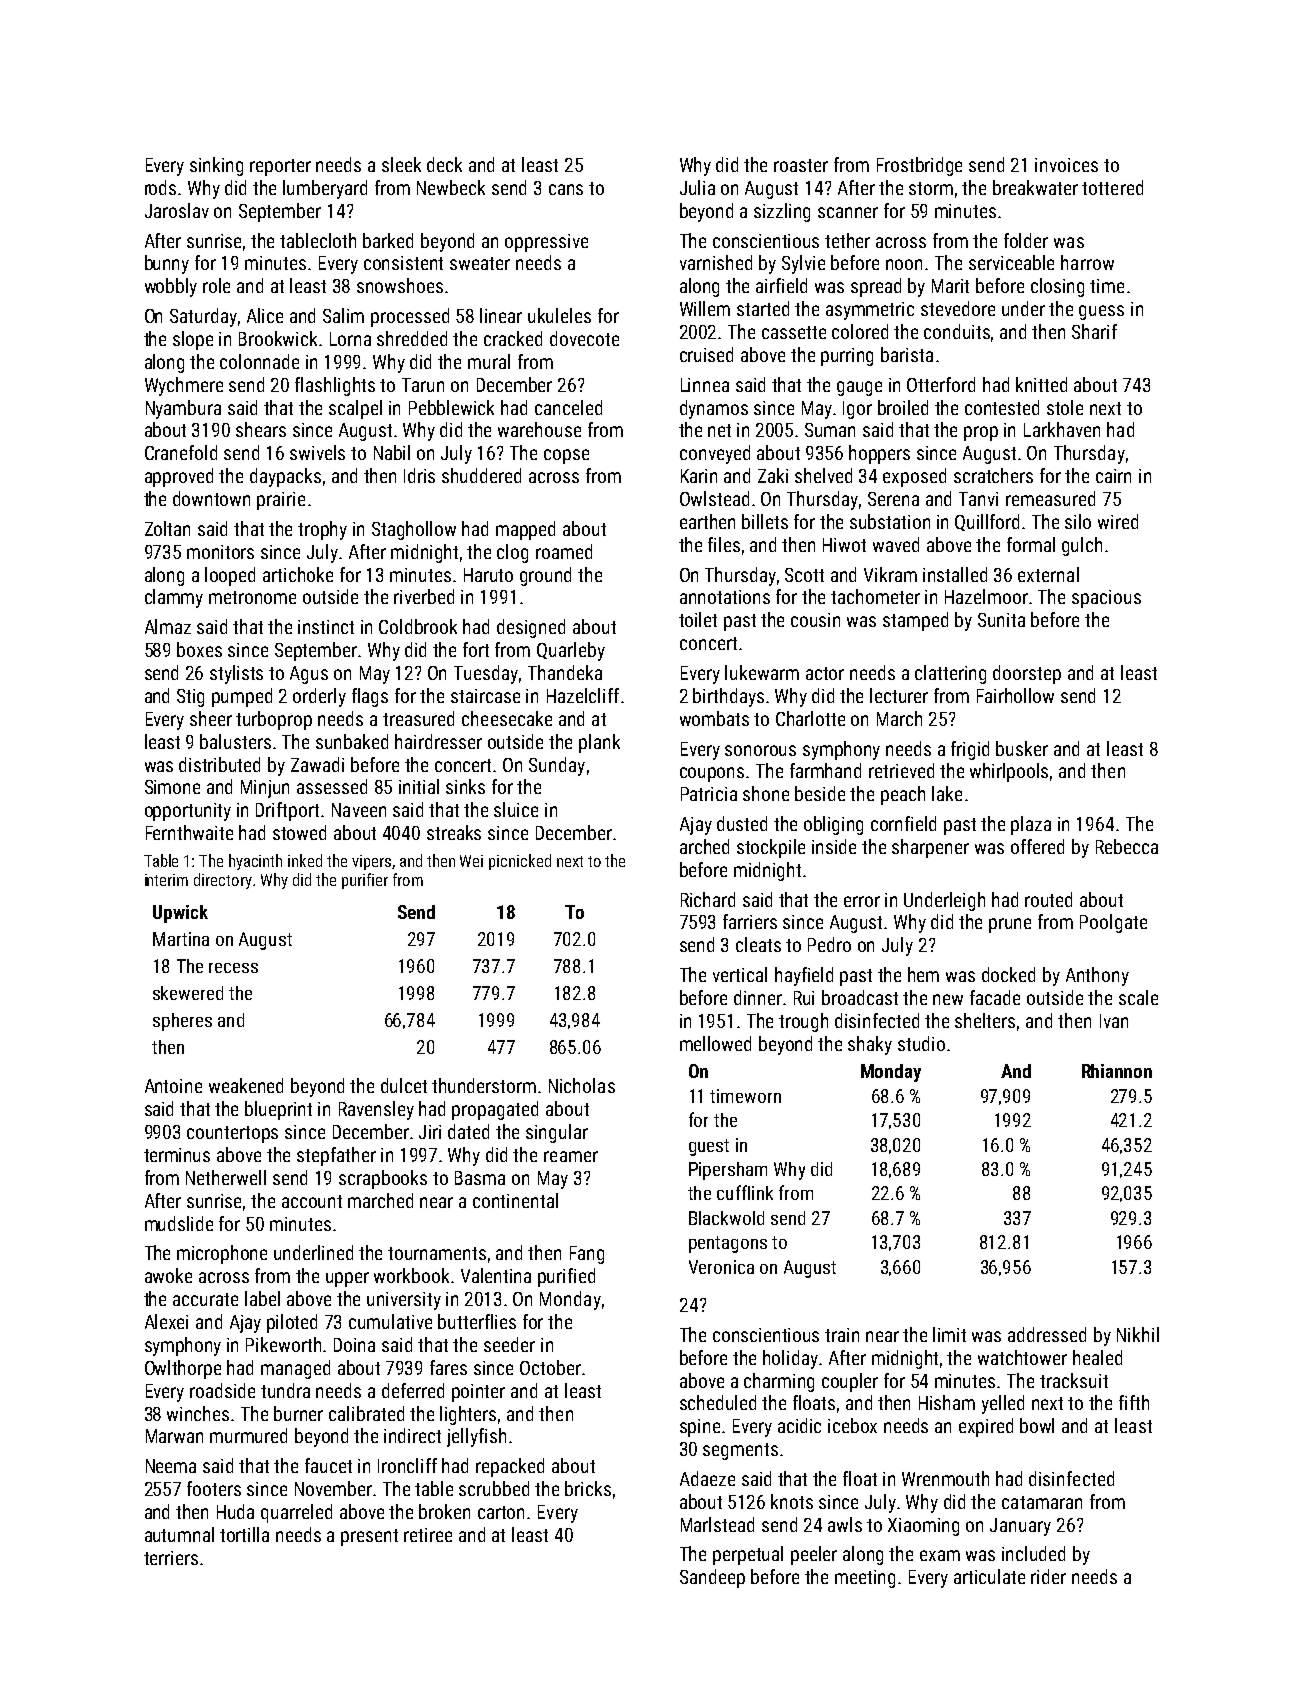 The height and width of the screenshot is (1689, 1305). Describe the element at coordinates (1066, 165) in the screenshot. I see `invoices` at that location.
